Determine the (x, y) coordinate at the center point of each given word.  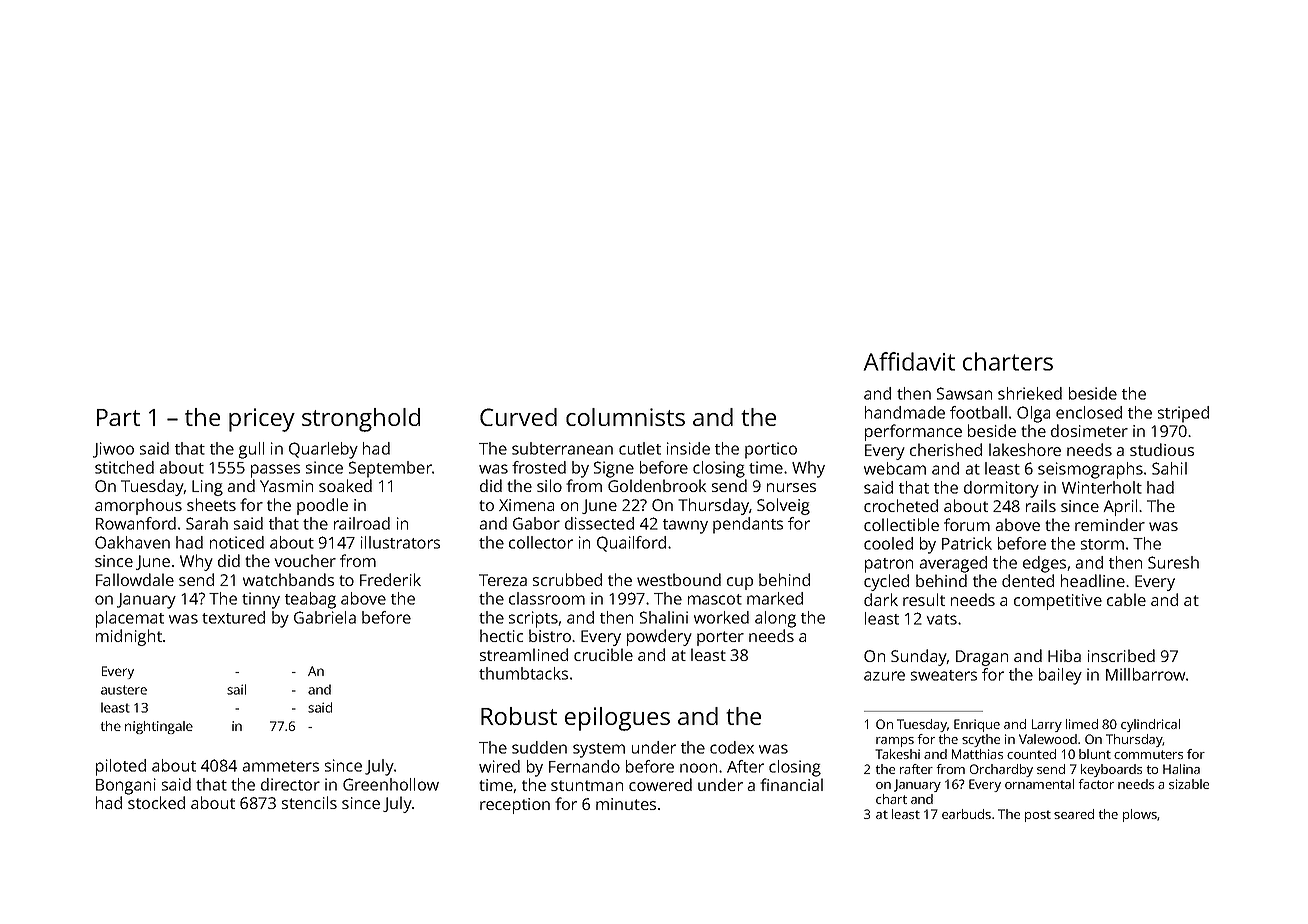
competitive (1058, 602)
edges (1044, 564)
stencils (309, 802)
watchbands (288, 579)
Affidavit (909, 361)
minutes (626, 804)
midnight (129, 637)
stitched (124, 467)
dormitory (1001, 489)
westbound (679, 579)
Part (118, 417)
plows (1140, 815)
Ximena (526, 505)
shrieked (1030, 393)
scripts (533, 619)
